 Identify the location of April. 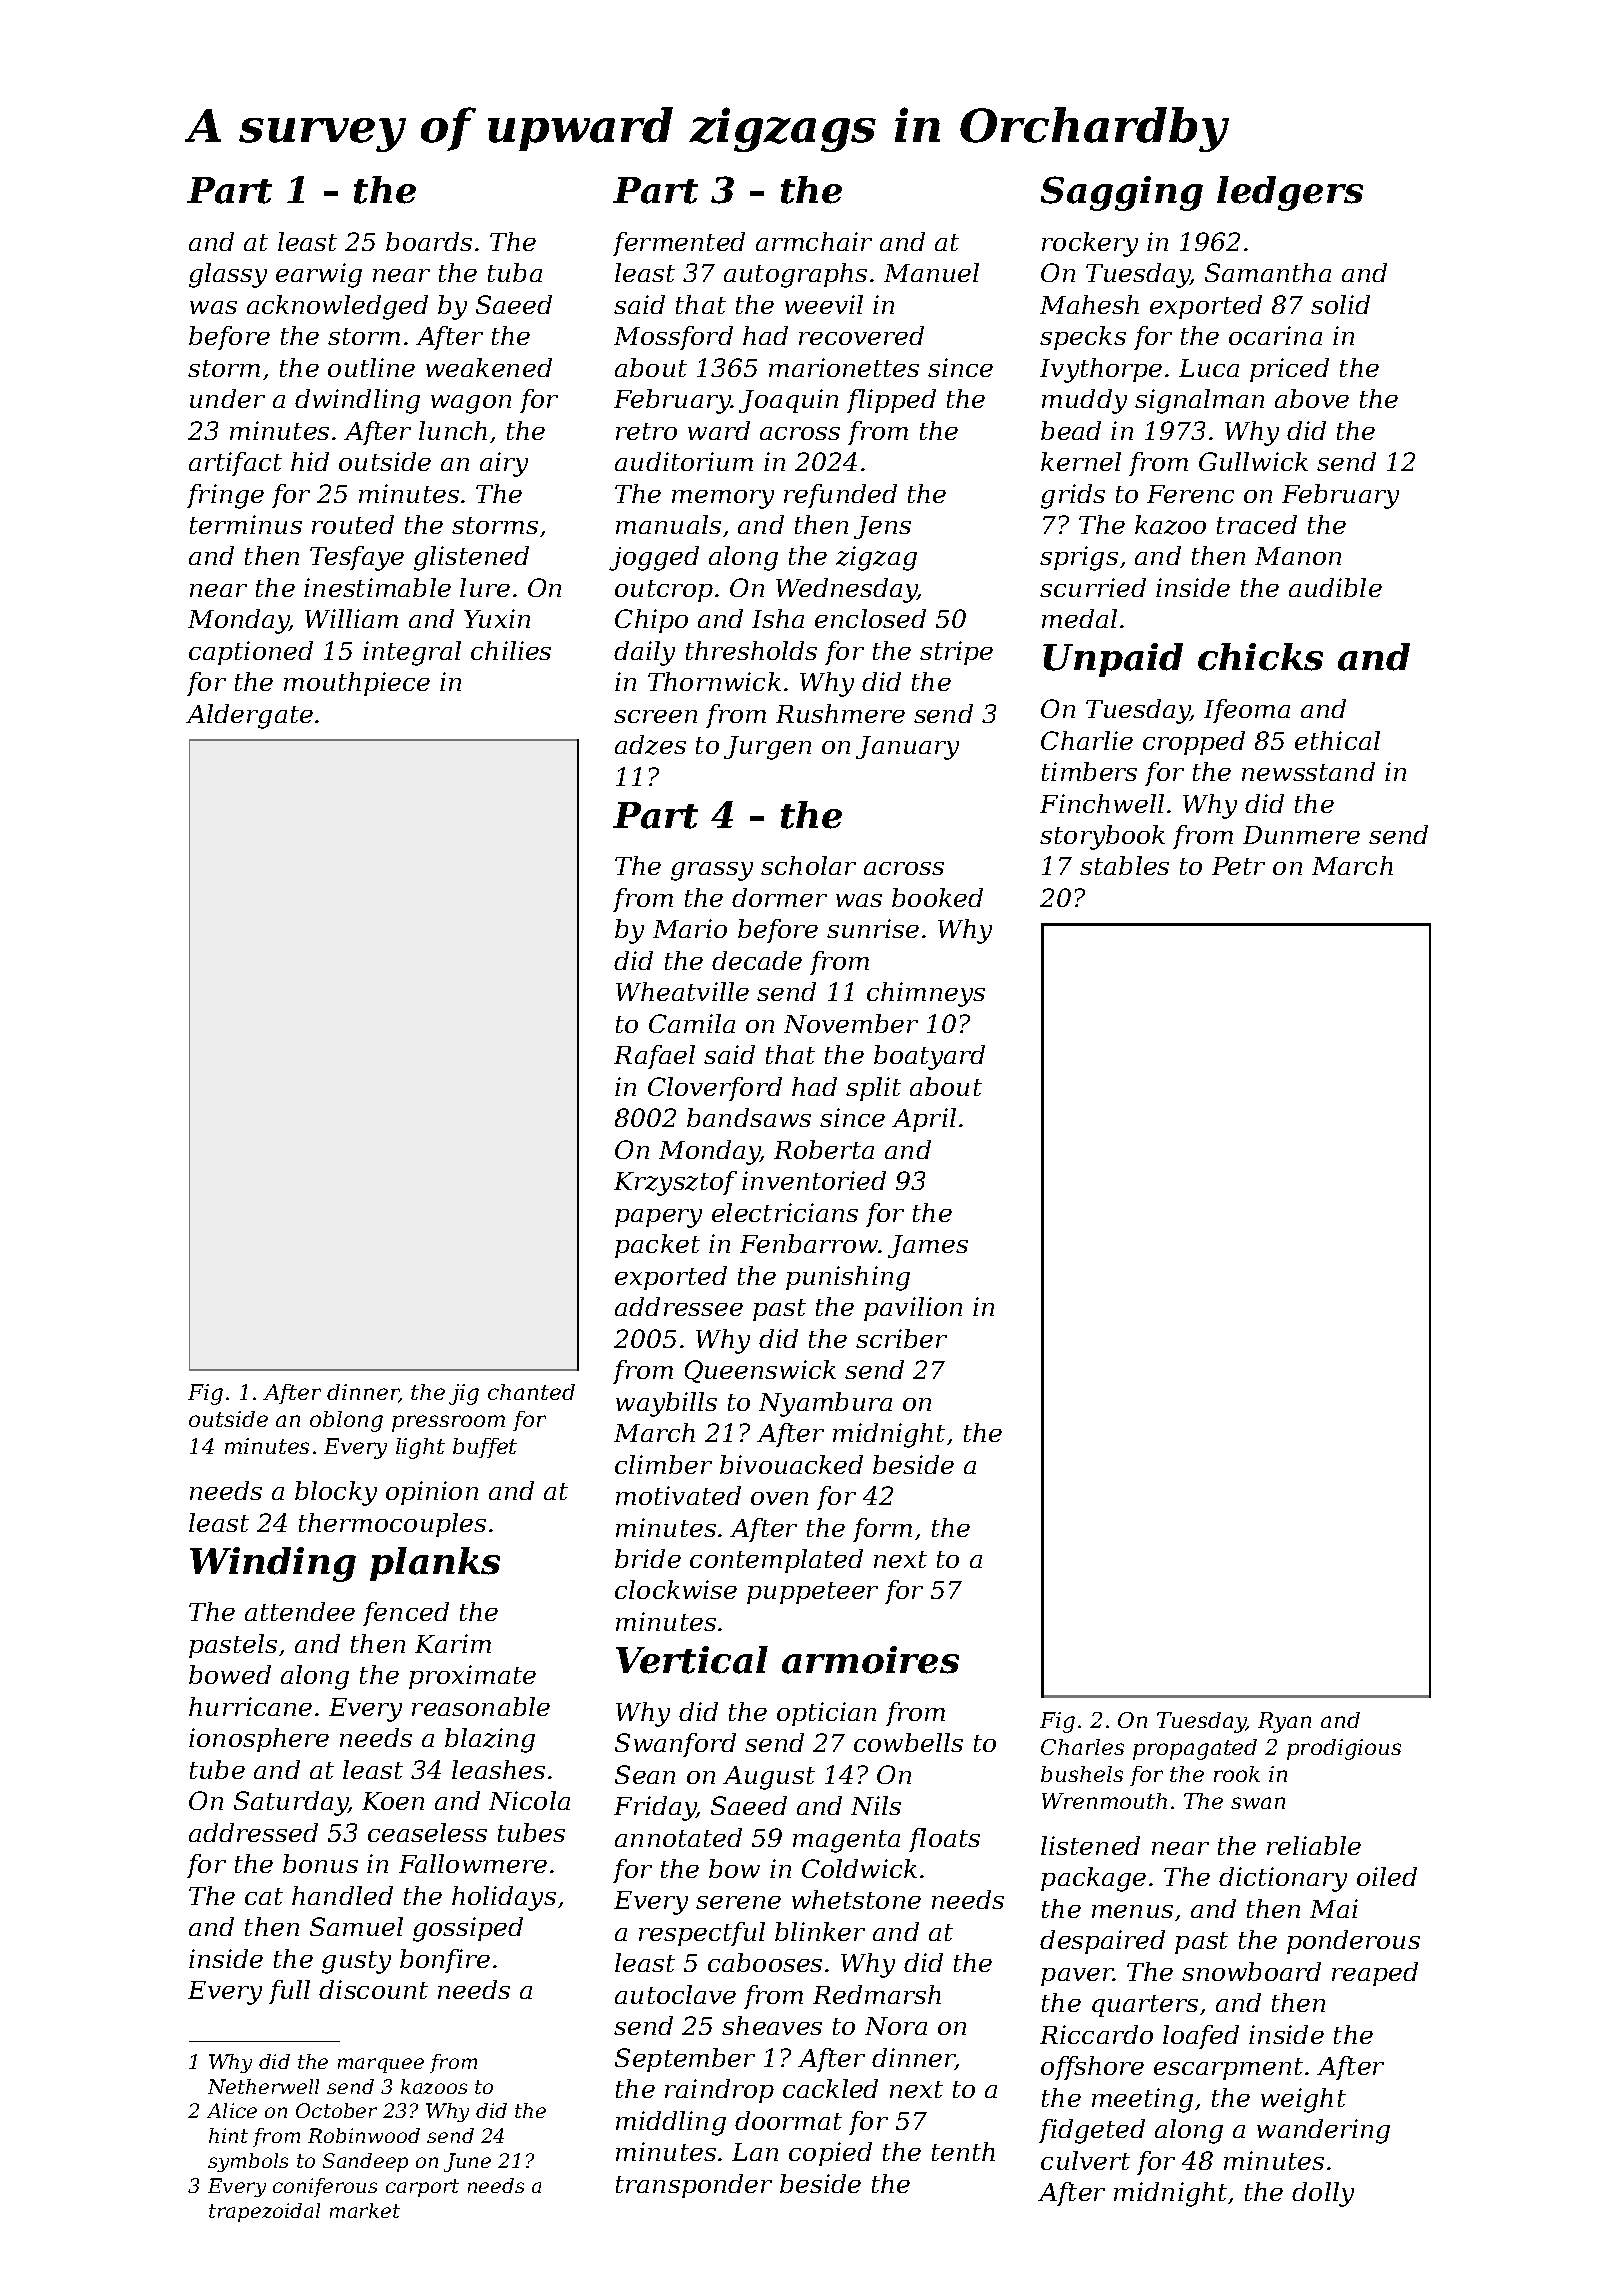
(924, 1120).
